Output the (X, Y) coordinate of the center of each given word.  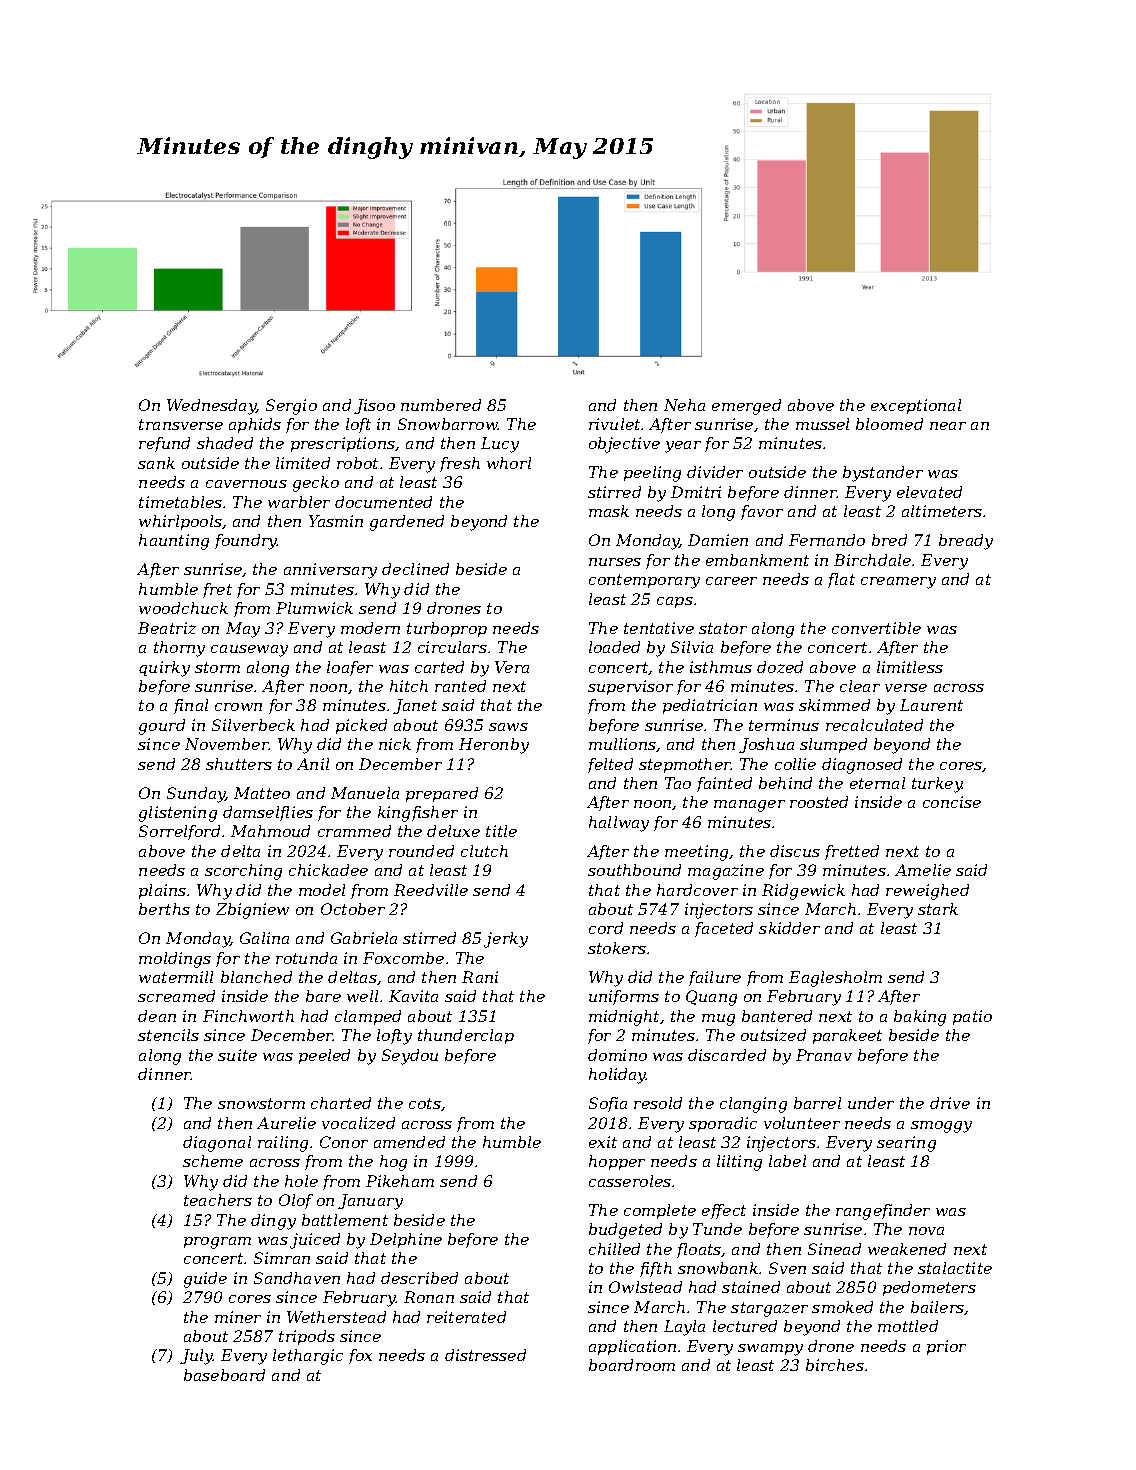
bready (966, 542)
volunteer (802, 1123)
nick (395, 744)
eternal (877, 783)
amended (409, 1142)
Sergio (291, 407)
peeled (324, 1056)
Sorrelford (179, 832)
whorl (509, 463)
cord (606, 928)
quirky (164, 669)
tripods (307, 1337)
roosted (819, 802)
